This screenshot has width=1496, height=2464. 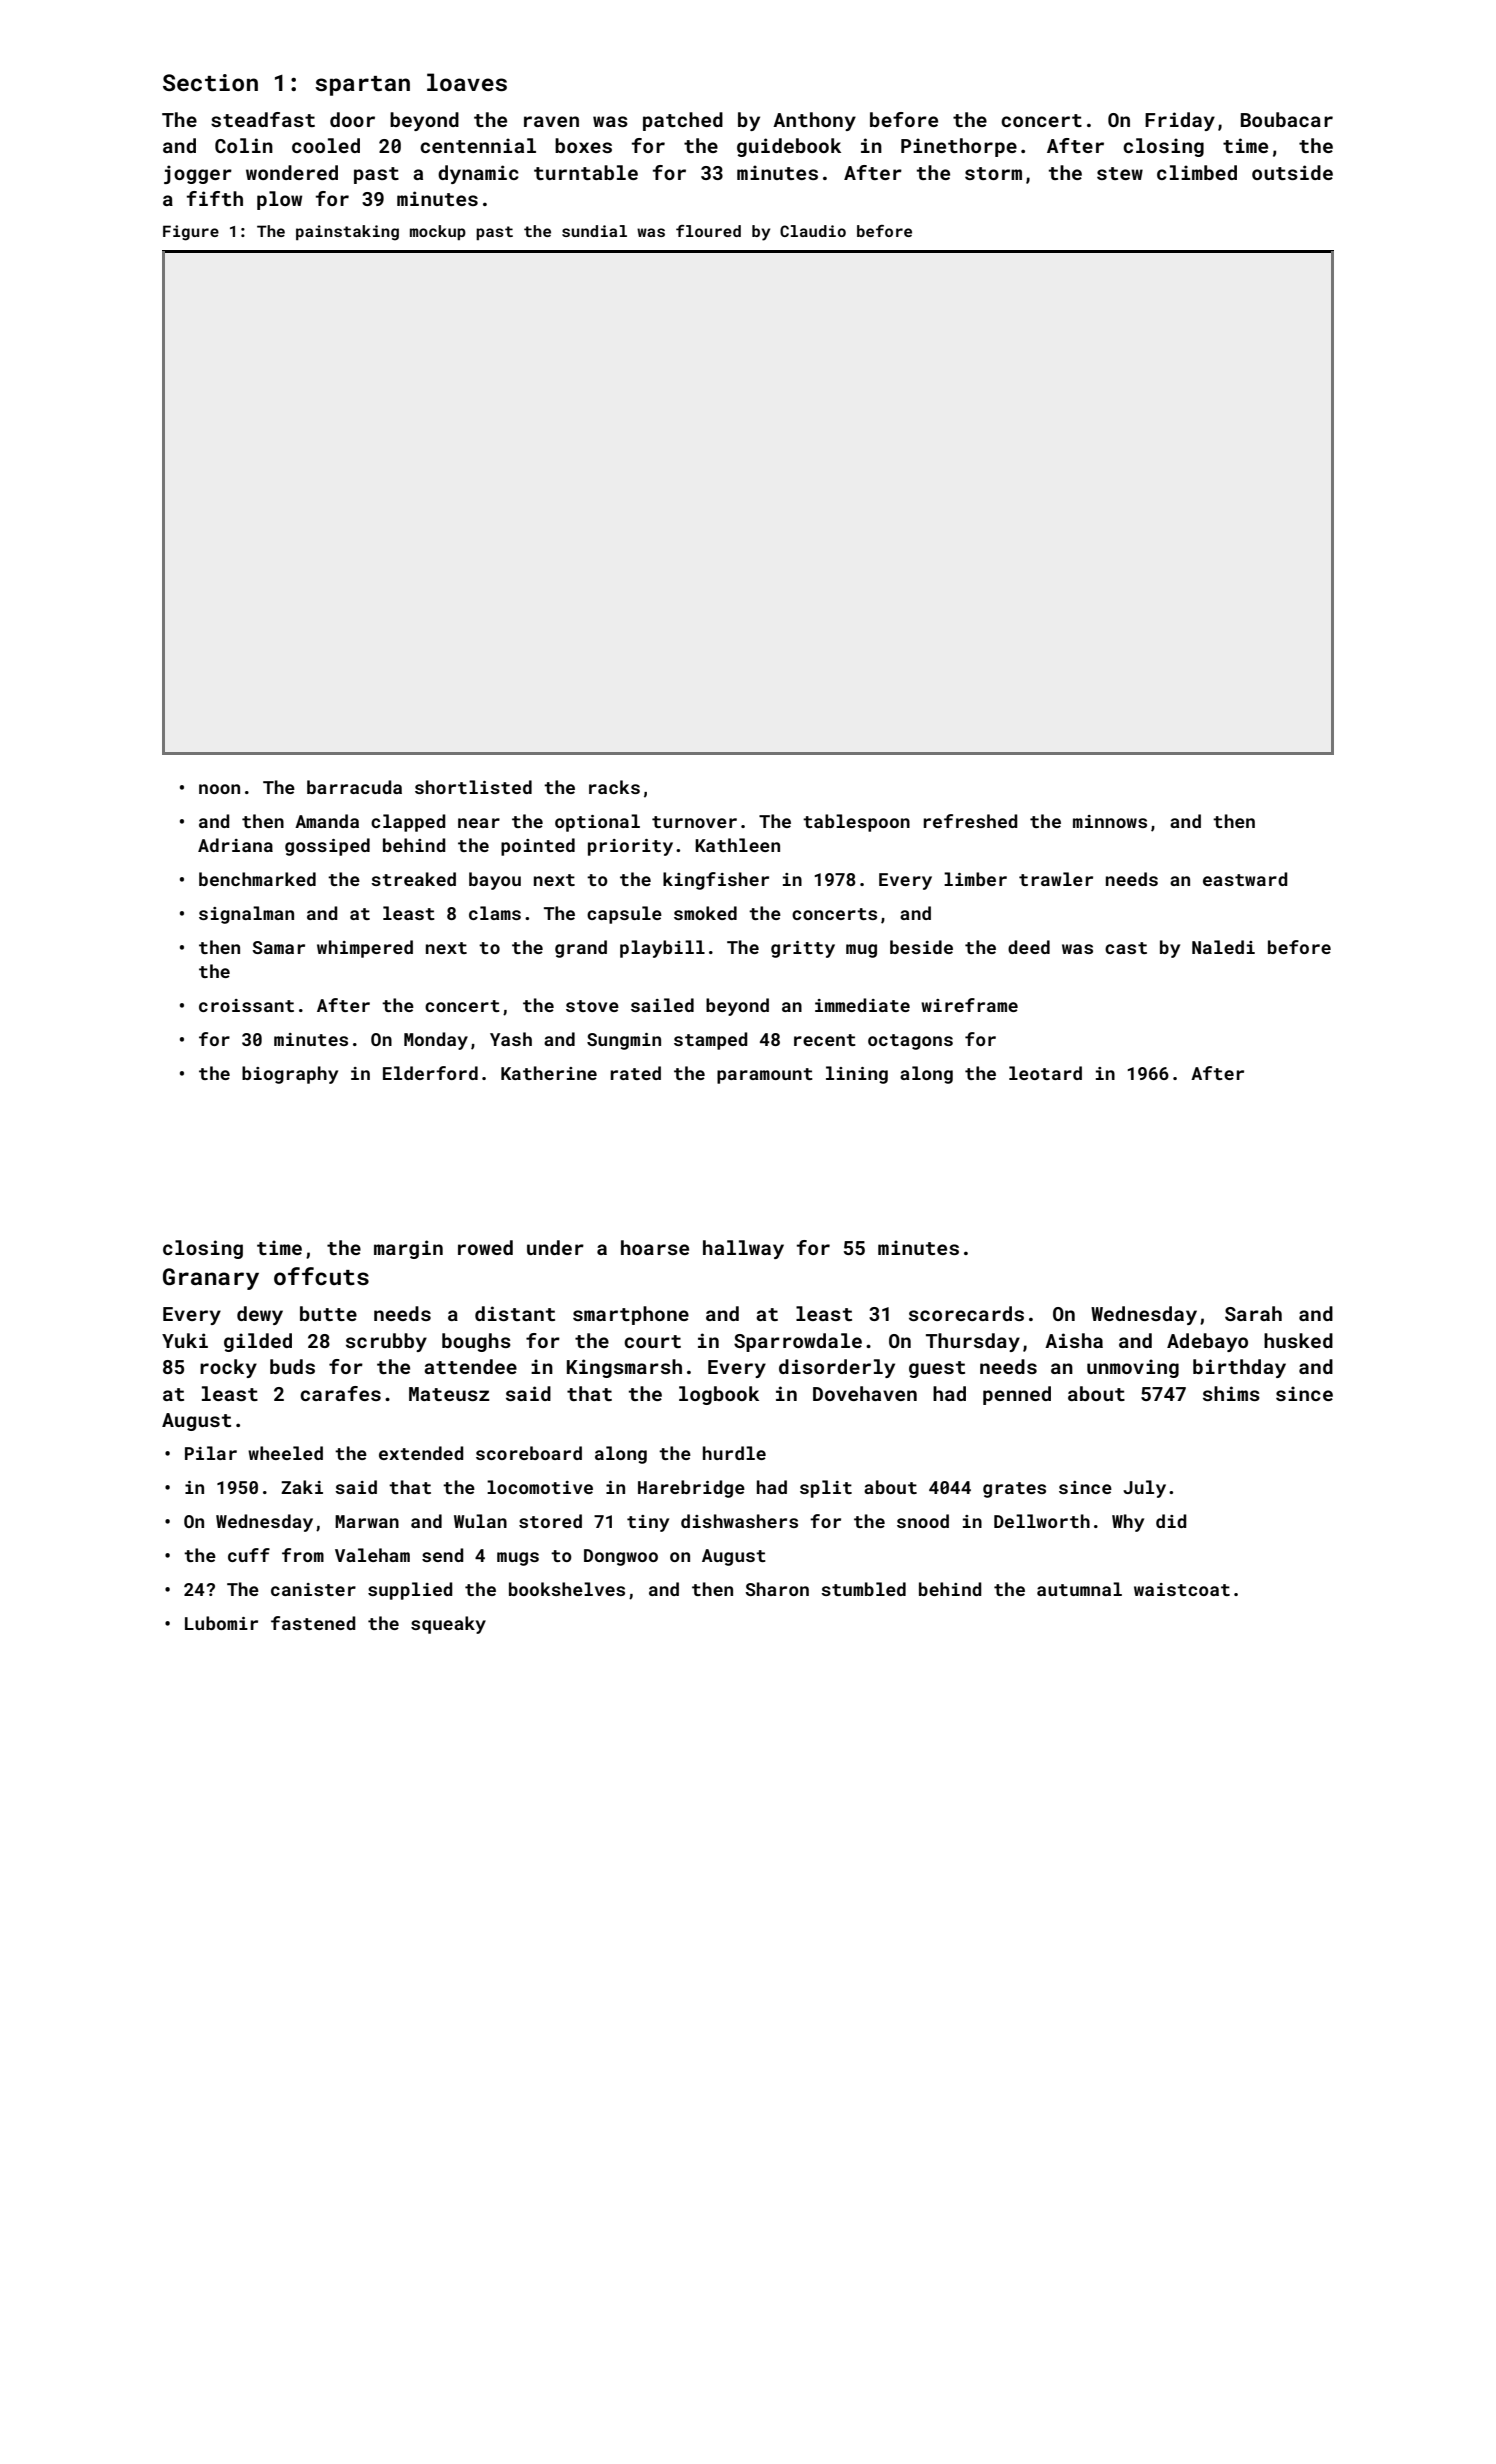 I want to click on storm, so click(x=993, y=173).
